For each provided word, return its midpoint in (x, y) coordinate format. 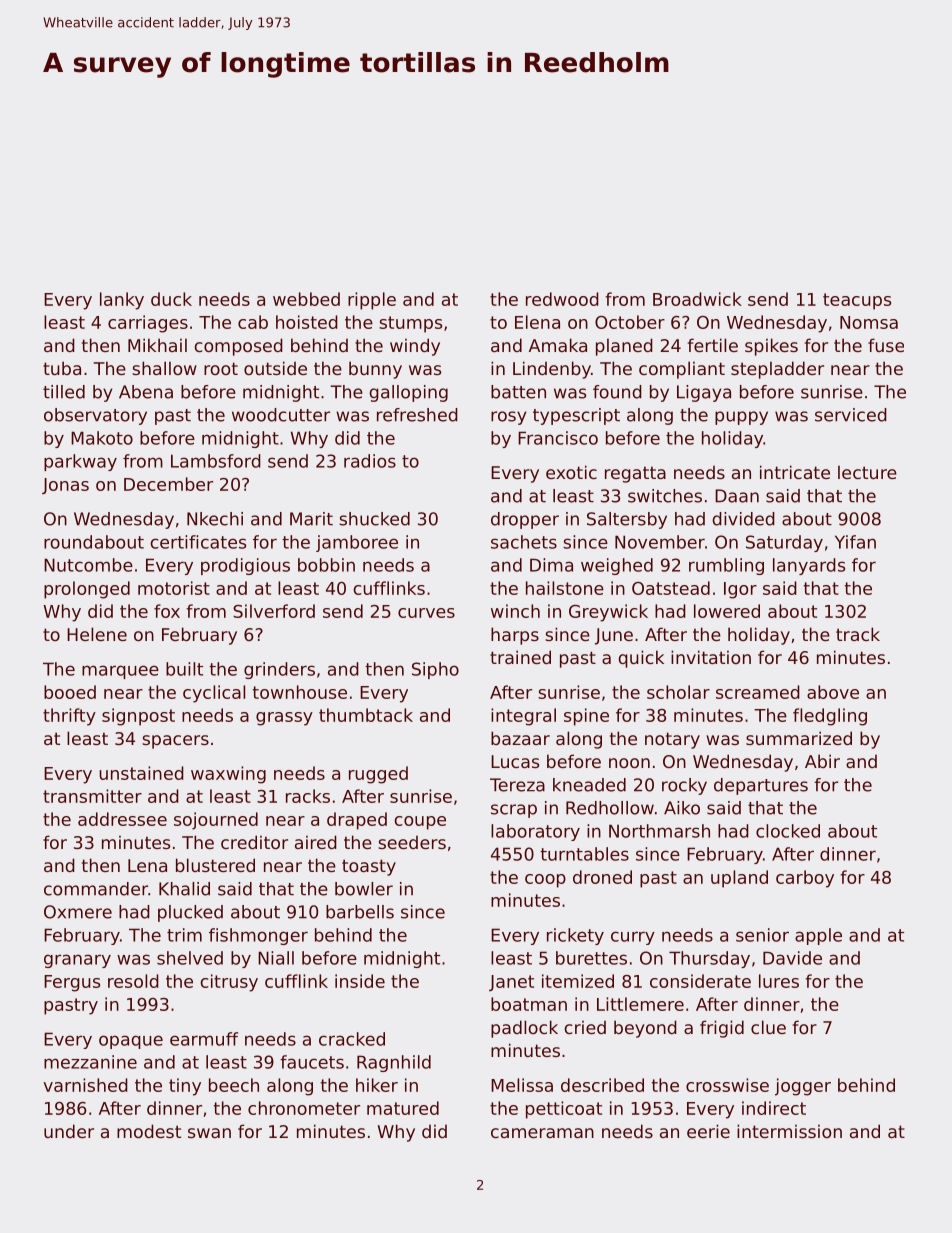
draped (357, 821)
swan (209, 1133)
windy (415, 347)
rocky (684, 786)
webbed (306, 299)
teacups (857, 301)
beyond (645, 1029)
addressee (122, 819)
